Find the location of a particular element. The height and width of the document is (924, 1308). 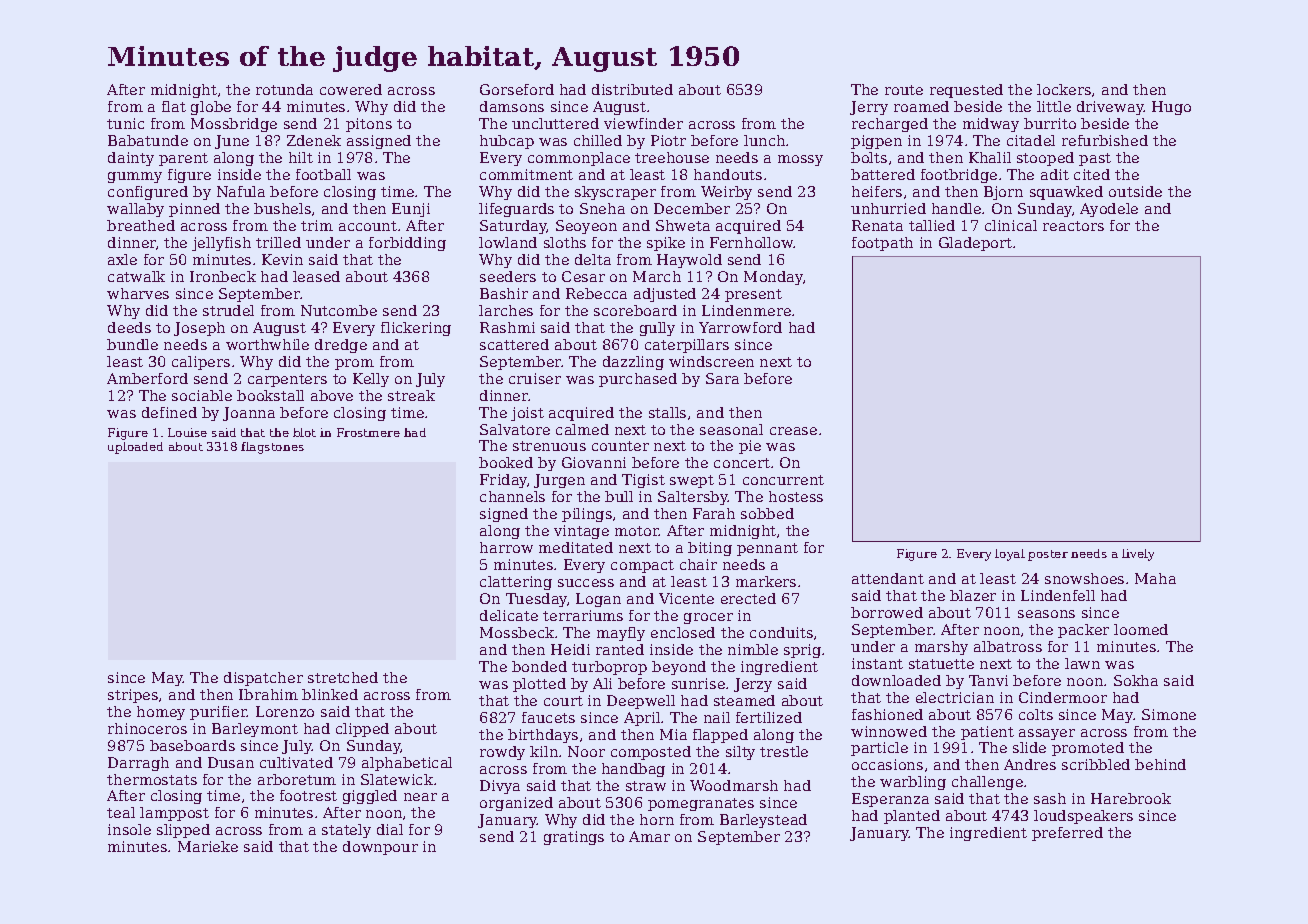

Babatunde is located at coordinates (148, 140).
